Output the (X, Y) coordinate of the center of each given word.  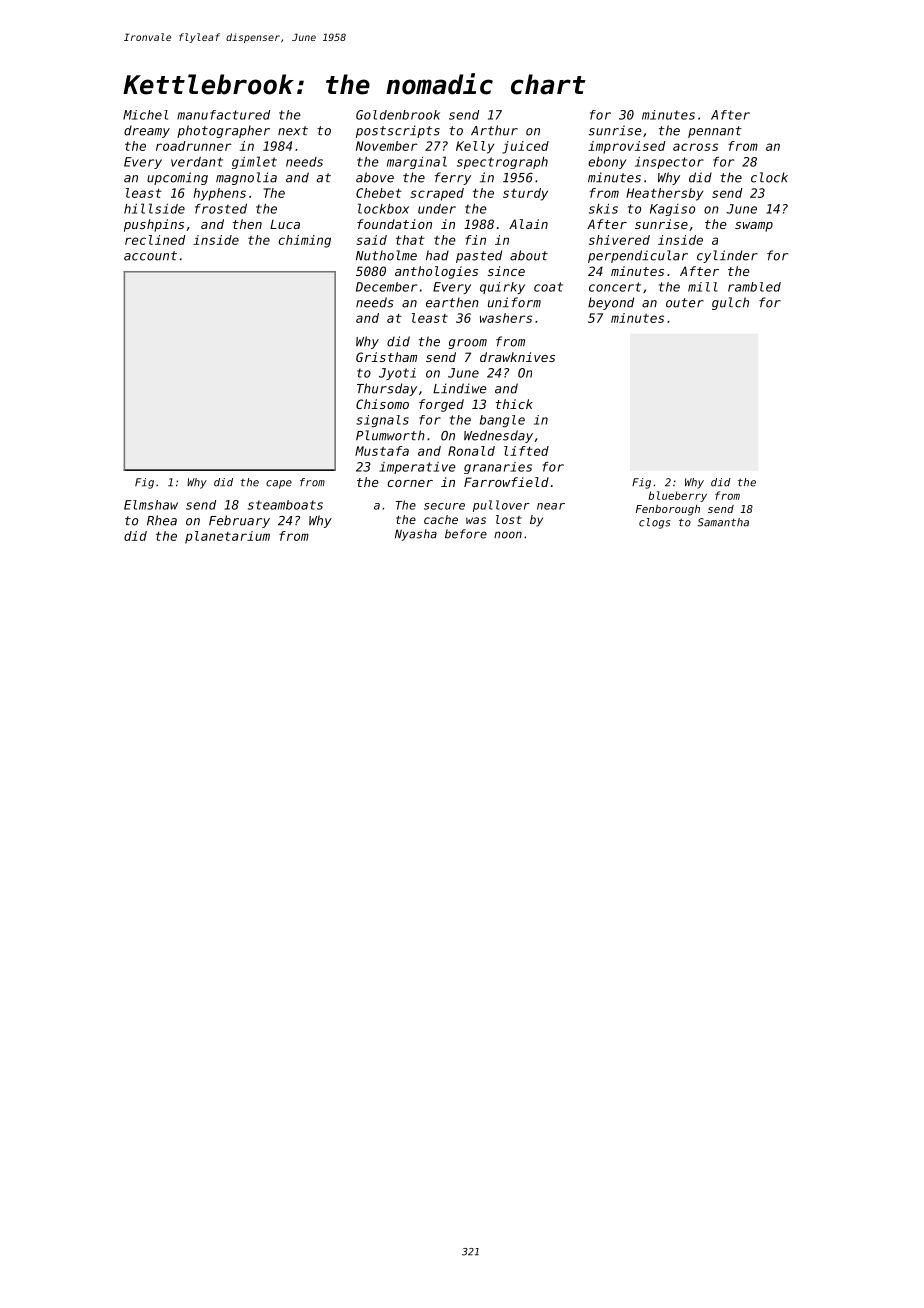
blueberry (677, 496)
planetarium (227, 537)
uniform (514, 302)
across (695, 147)
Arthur (494, 130)
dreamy (147, 131)
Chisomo (382, 404)
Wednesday (498, 436)
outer (685, 303)
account (150, 256)
